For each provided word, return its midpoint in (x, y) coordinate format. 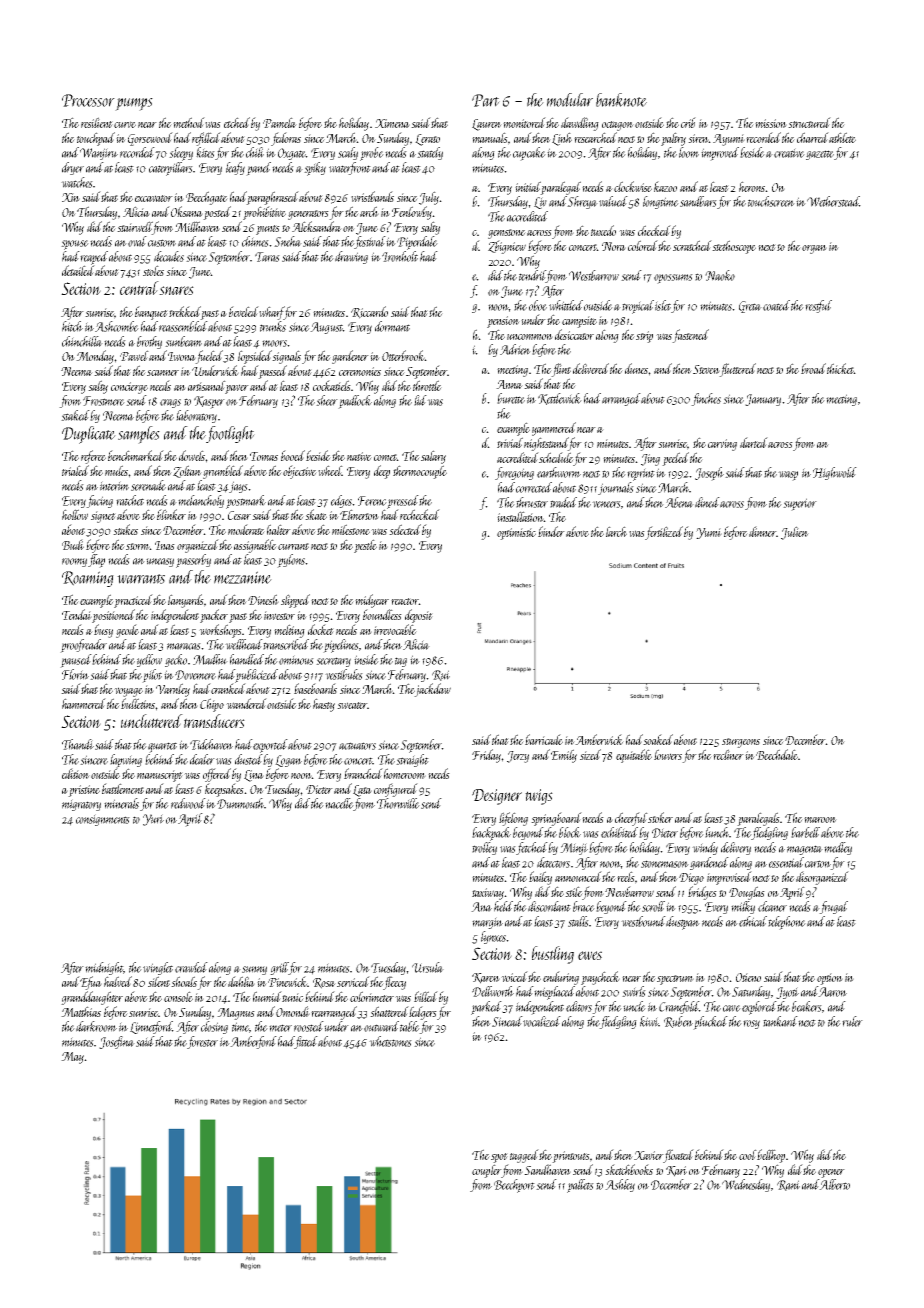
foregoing (514, 473)
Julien (795, 533)
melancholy (201, 501)
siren (698, 138)
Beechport (514, 1186)
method (189, 122)
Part (486, 100)
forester (202, 1042)
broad (813, 368)
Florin (75, 674)
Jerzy (518, 757)
